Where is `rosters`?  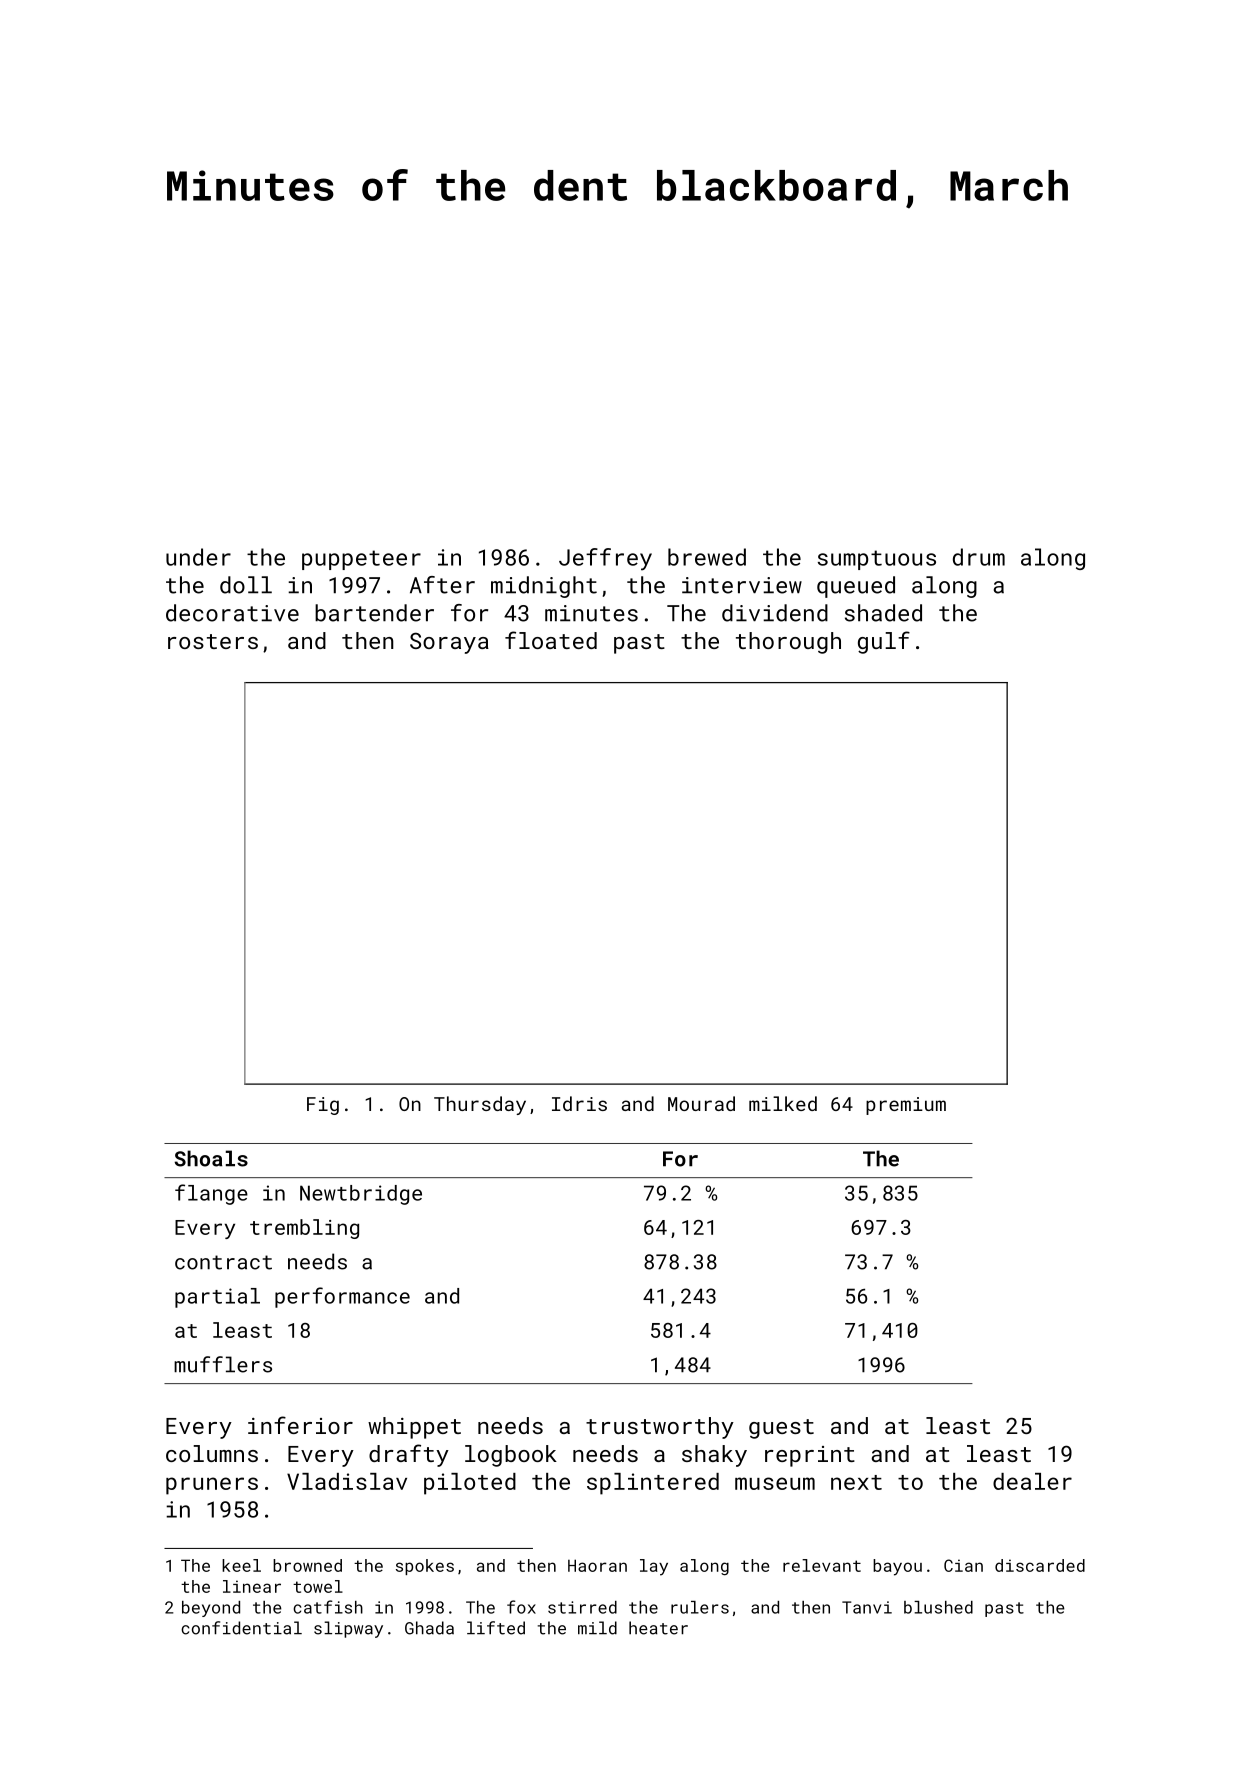 rosters is located at coordinates (213, 641).
